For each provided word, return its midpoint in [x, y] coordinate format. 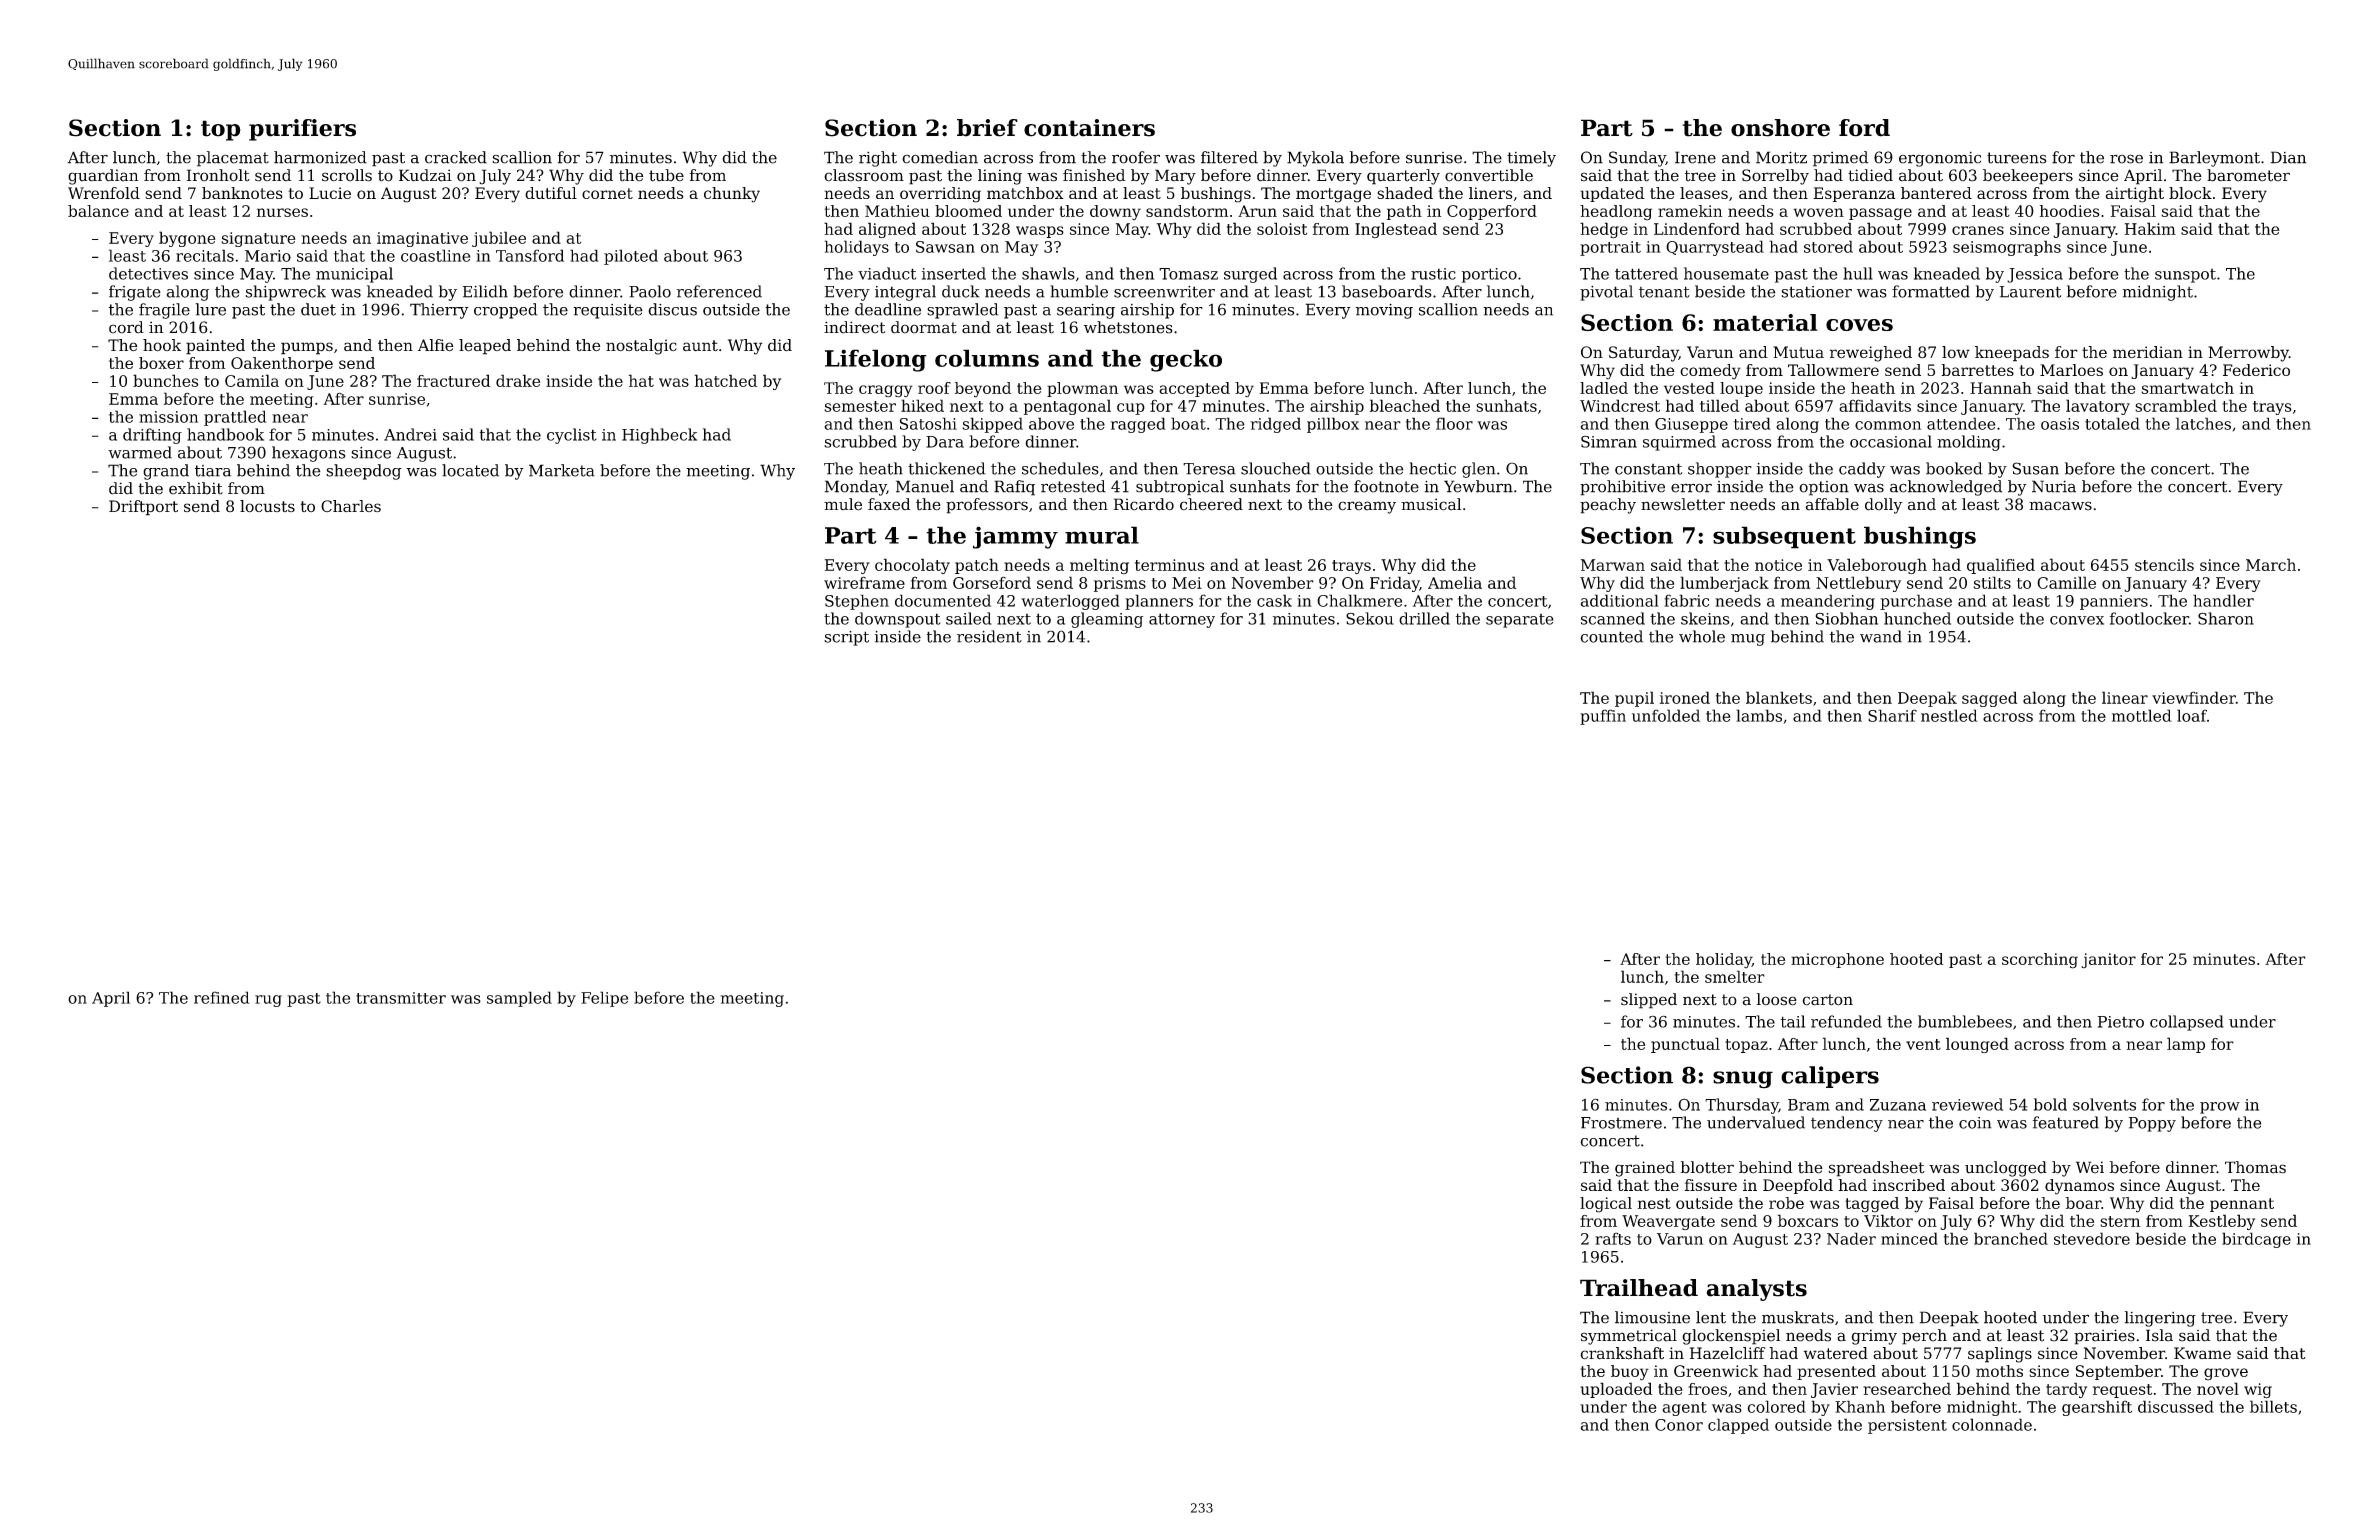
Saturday [1644, 354]
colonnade [1992, 1424]
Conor [1679, 1425]
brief [987, 128]
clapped [1738, 1426]
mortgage [1333, 195]
